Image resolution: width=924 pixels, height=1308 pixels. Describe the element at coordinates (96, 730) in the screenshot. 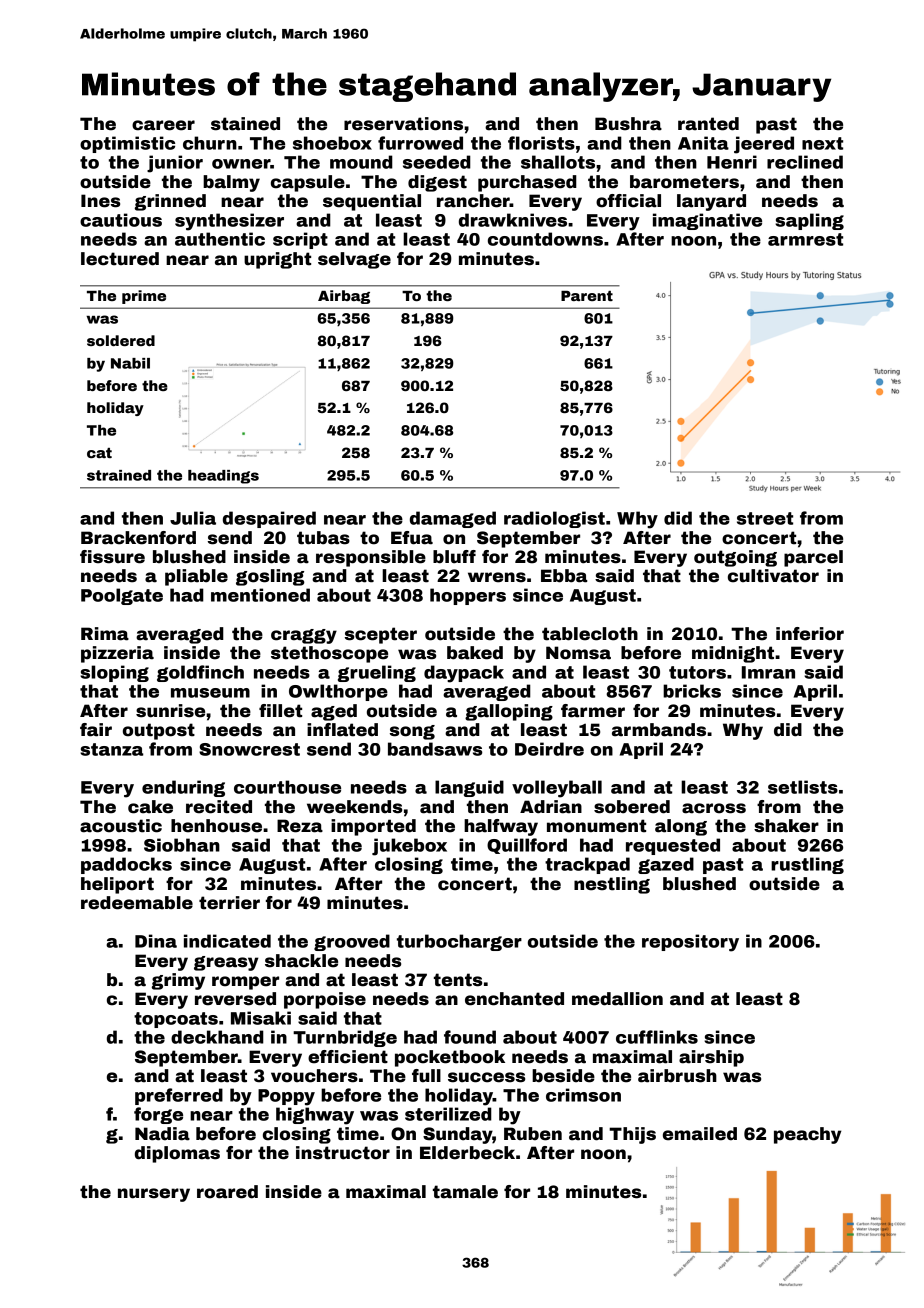

I see `fair` at that location.
